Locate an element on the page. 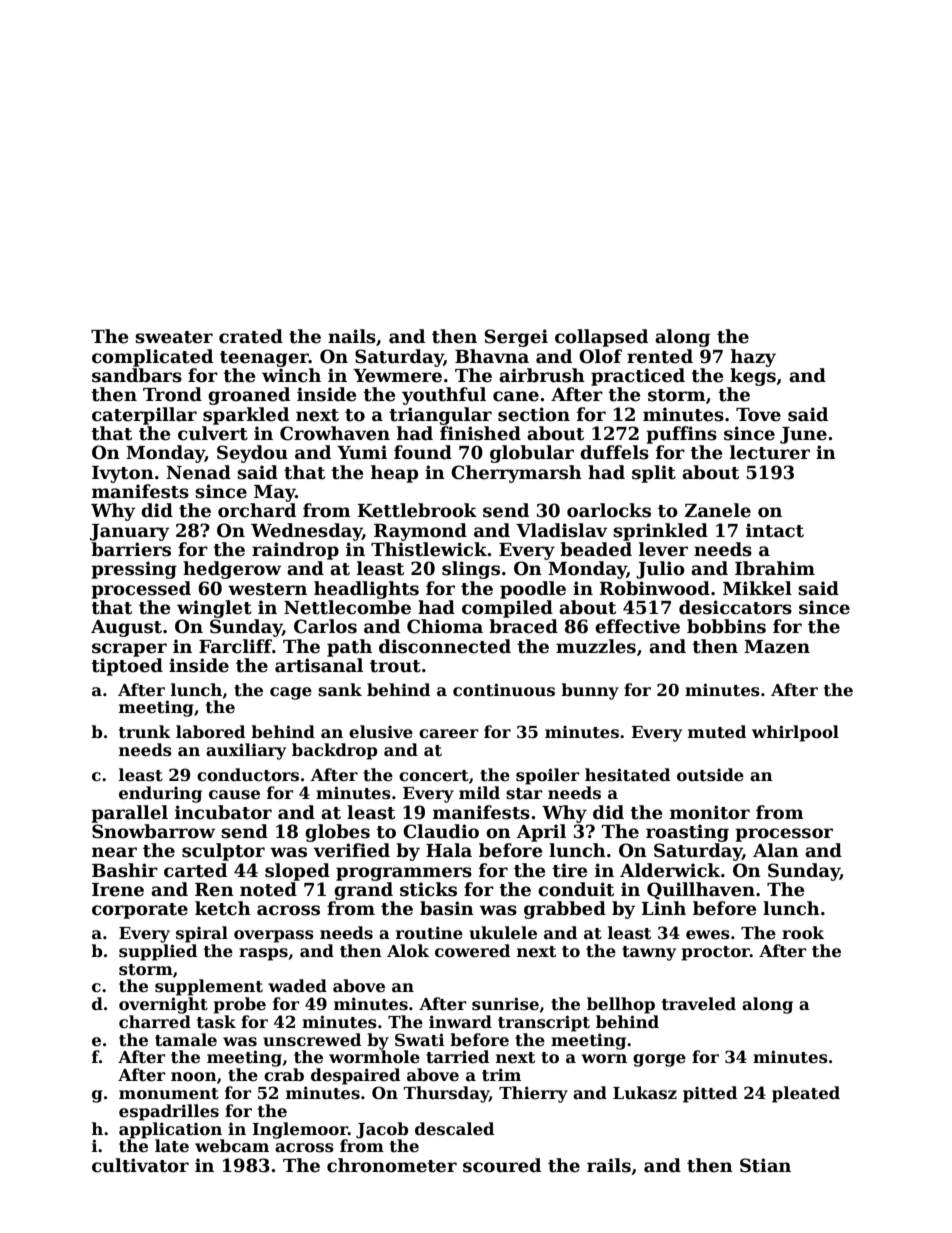 This image has width=952, height=1233. star is located at coordinates (524, 794).
